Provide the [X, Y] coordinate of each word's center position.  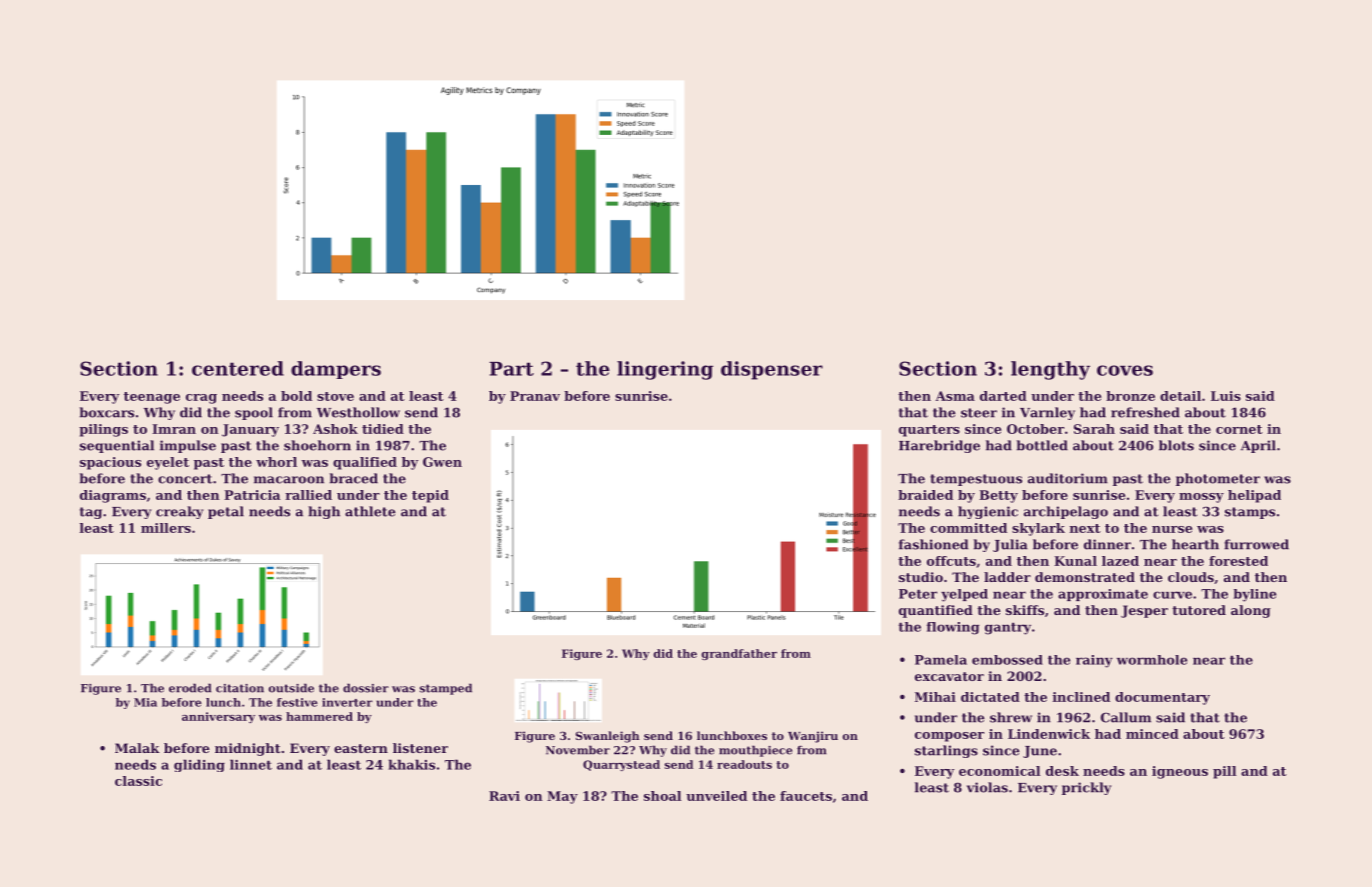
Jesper [1144, 611]
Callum [1126, 717]
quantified [936, 611]
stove [335, 396]
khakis [411, 764]
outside [291, 688]
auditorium [1068, 478]
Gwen [442, 462]
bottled [1042, 445]
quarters [929, 431]
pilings [103, 430]
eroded [190, 688]
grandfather [739, 654]
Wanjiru [813, 737]
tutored [1199, 610]
